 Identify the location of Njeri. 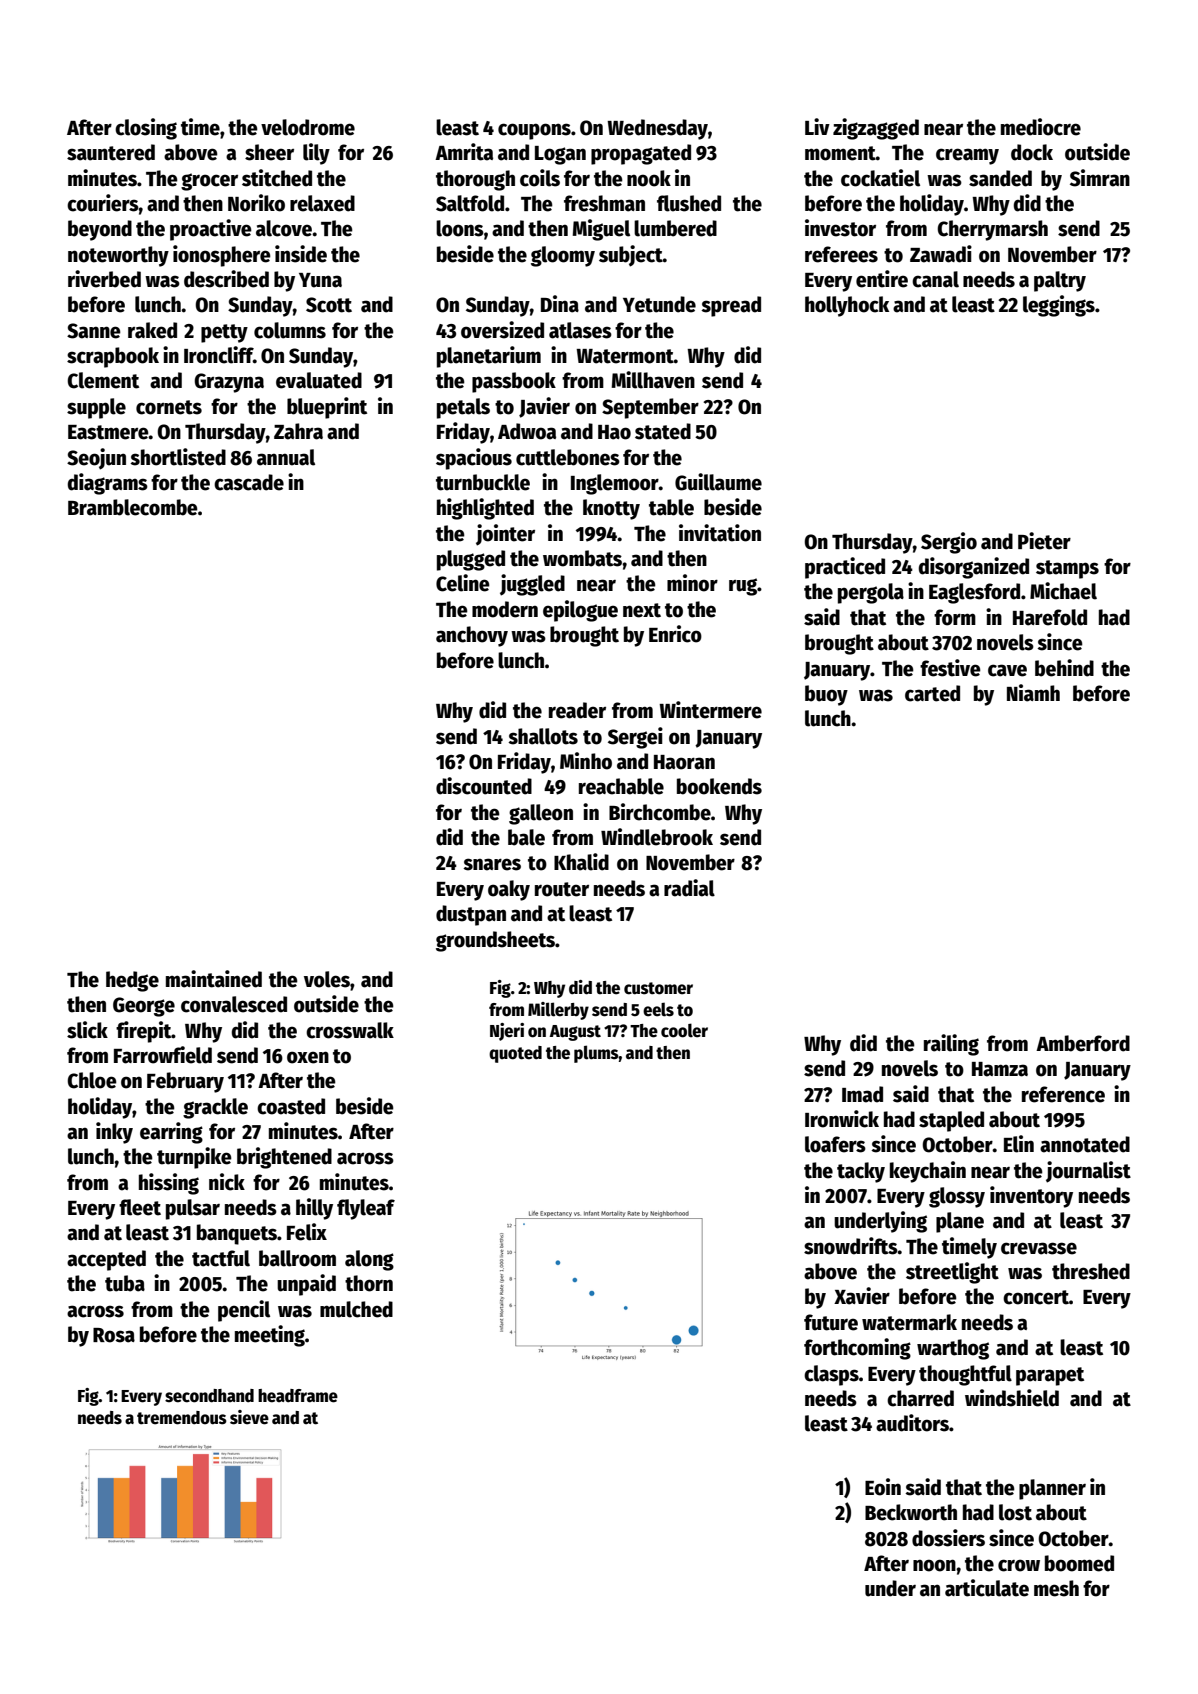
(507, 1032).
